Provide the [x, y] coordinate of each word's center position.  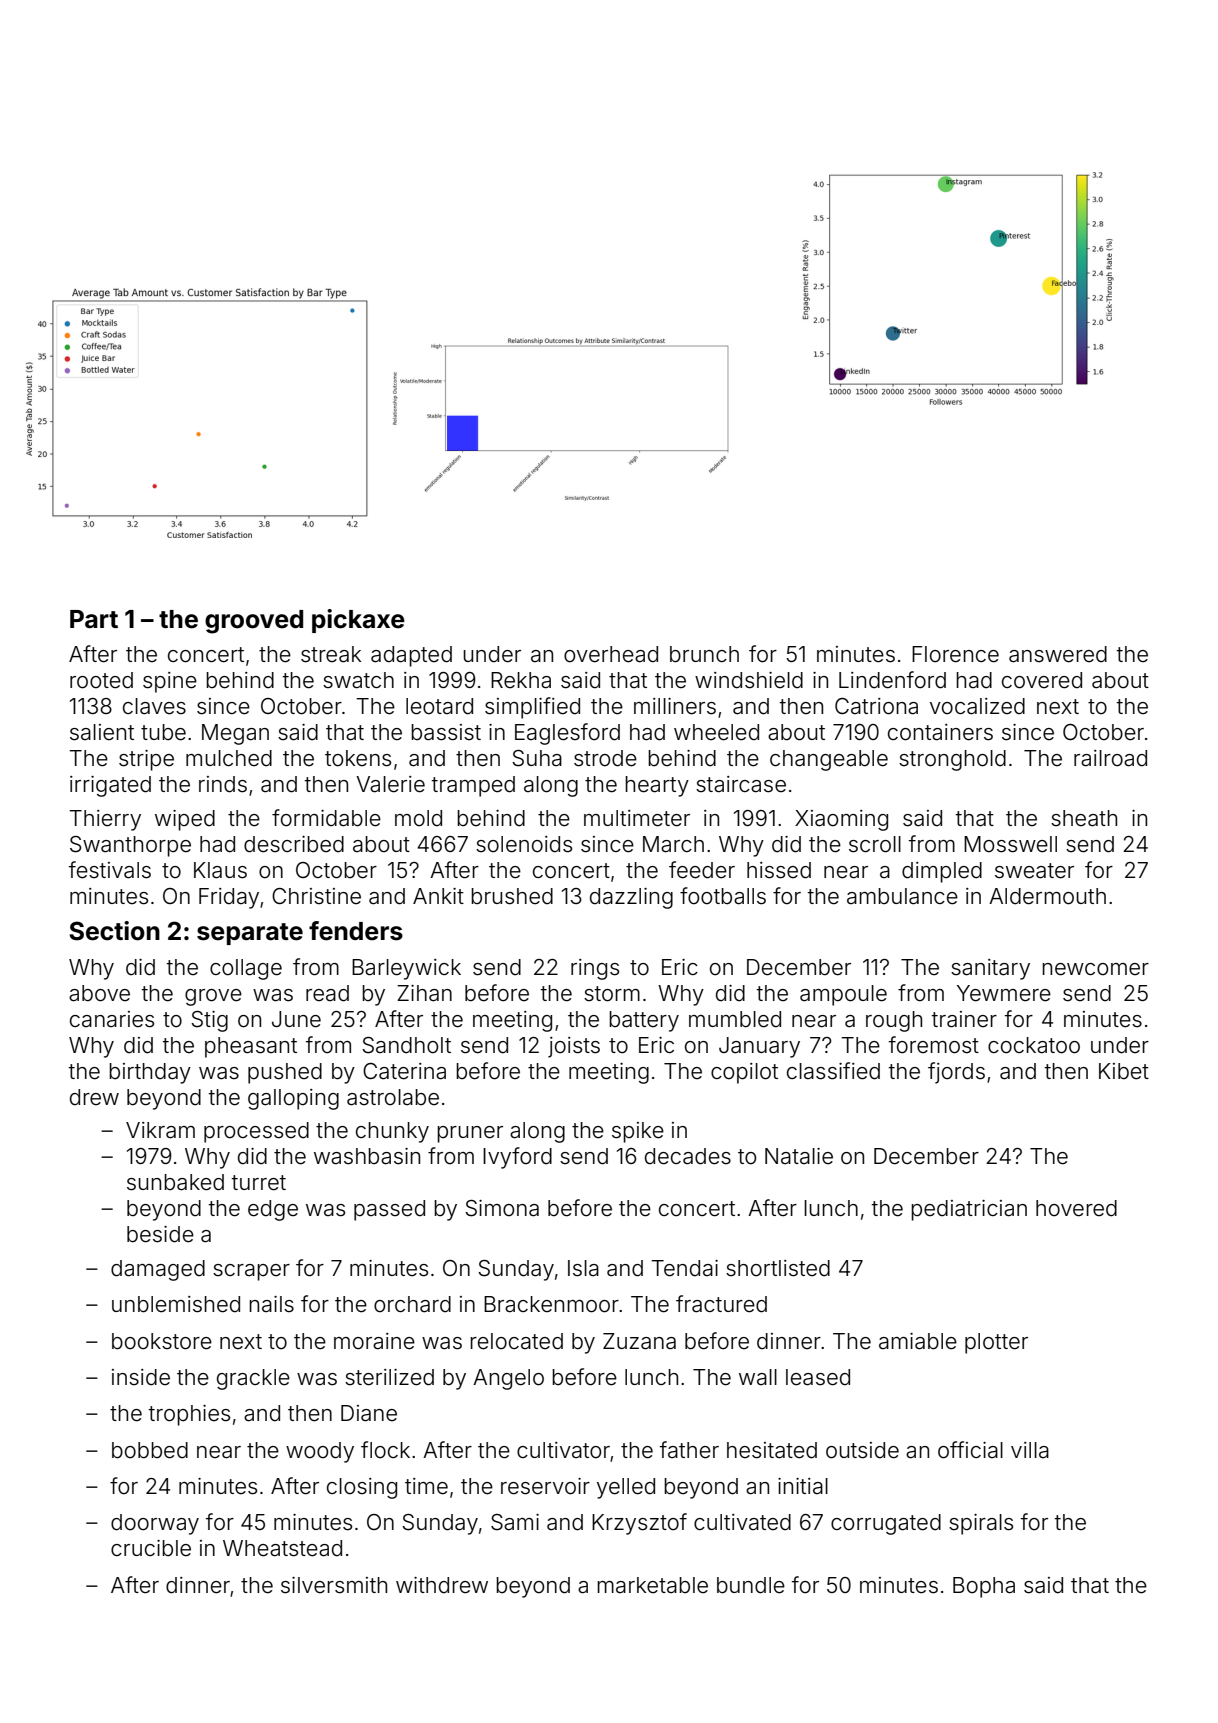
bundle [751, 1585]
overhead [611, 654]
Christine [316, 896]
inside [141, 1377]
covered [1042, 680]
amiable [918, 1341]
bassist [446, 732]
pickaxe [358, 621]
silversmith [334, 1585]
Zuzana [639, 1341]
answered [1058, 654]
